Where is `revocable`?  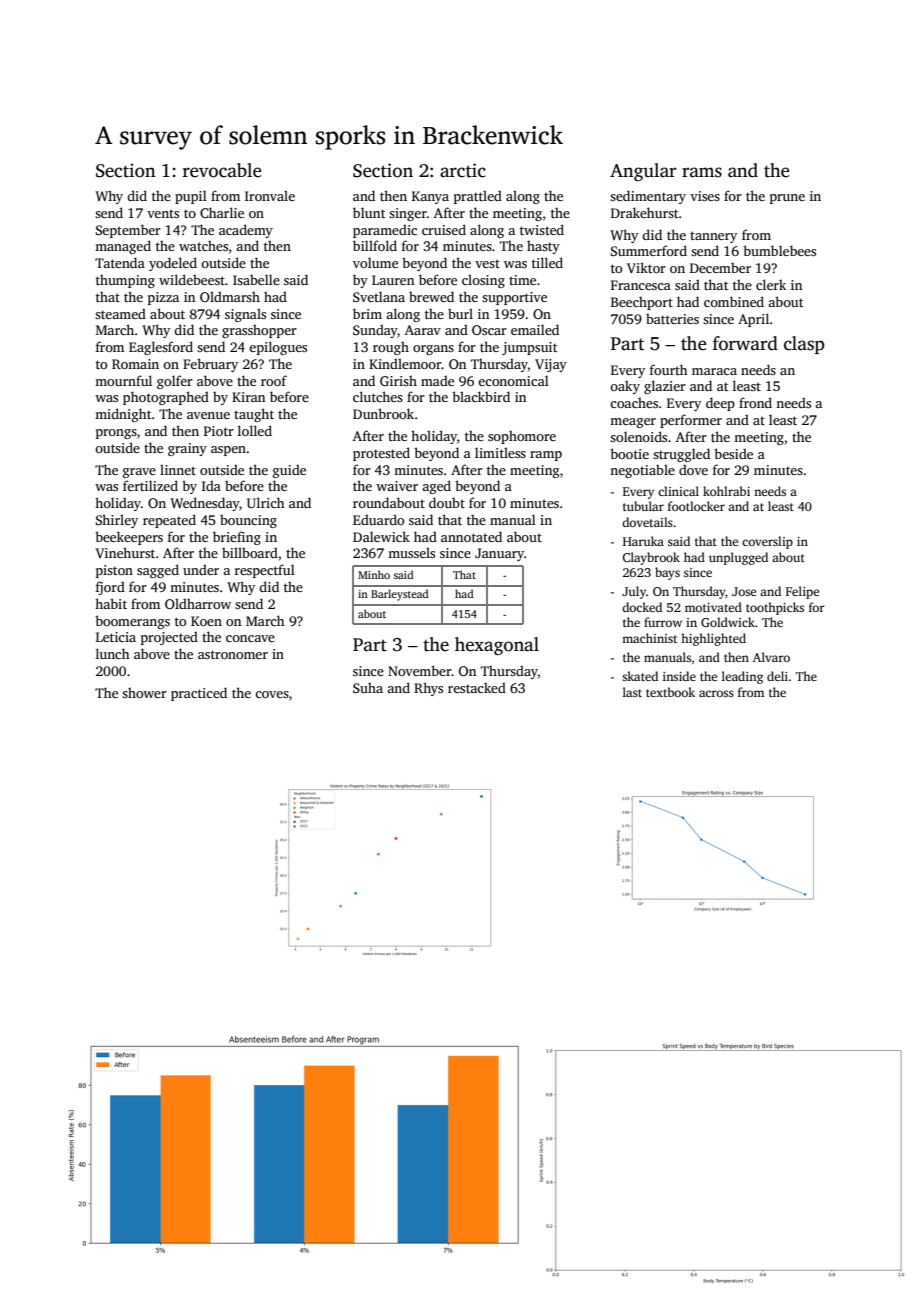
revocable is located at coordinates (222, 170).
